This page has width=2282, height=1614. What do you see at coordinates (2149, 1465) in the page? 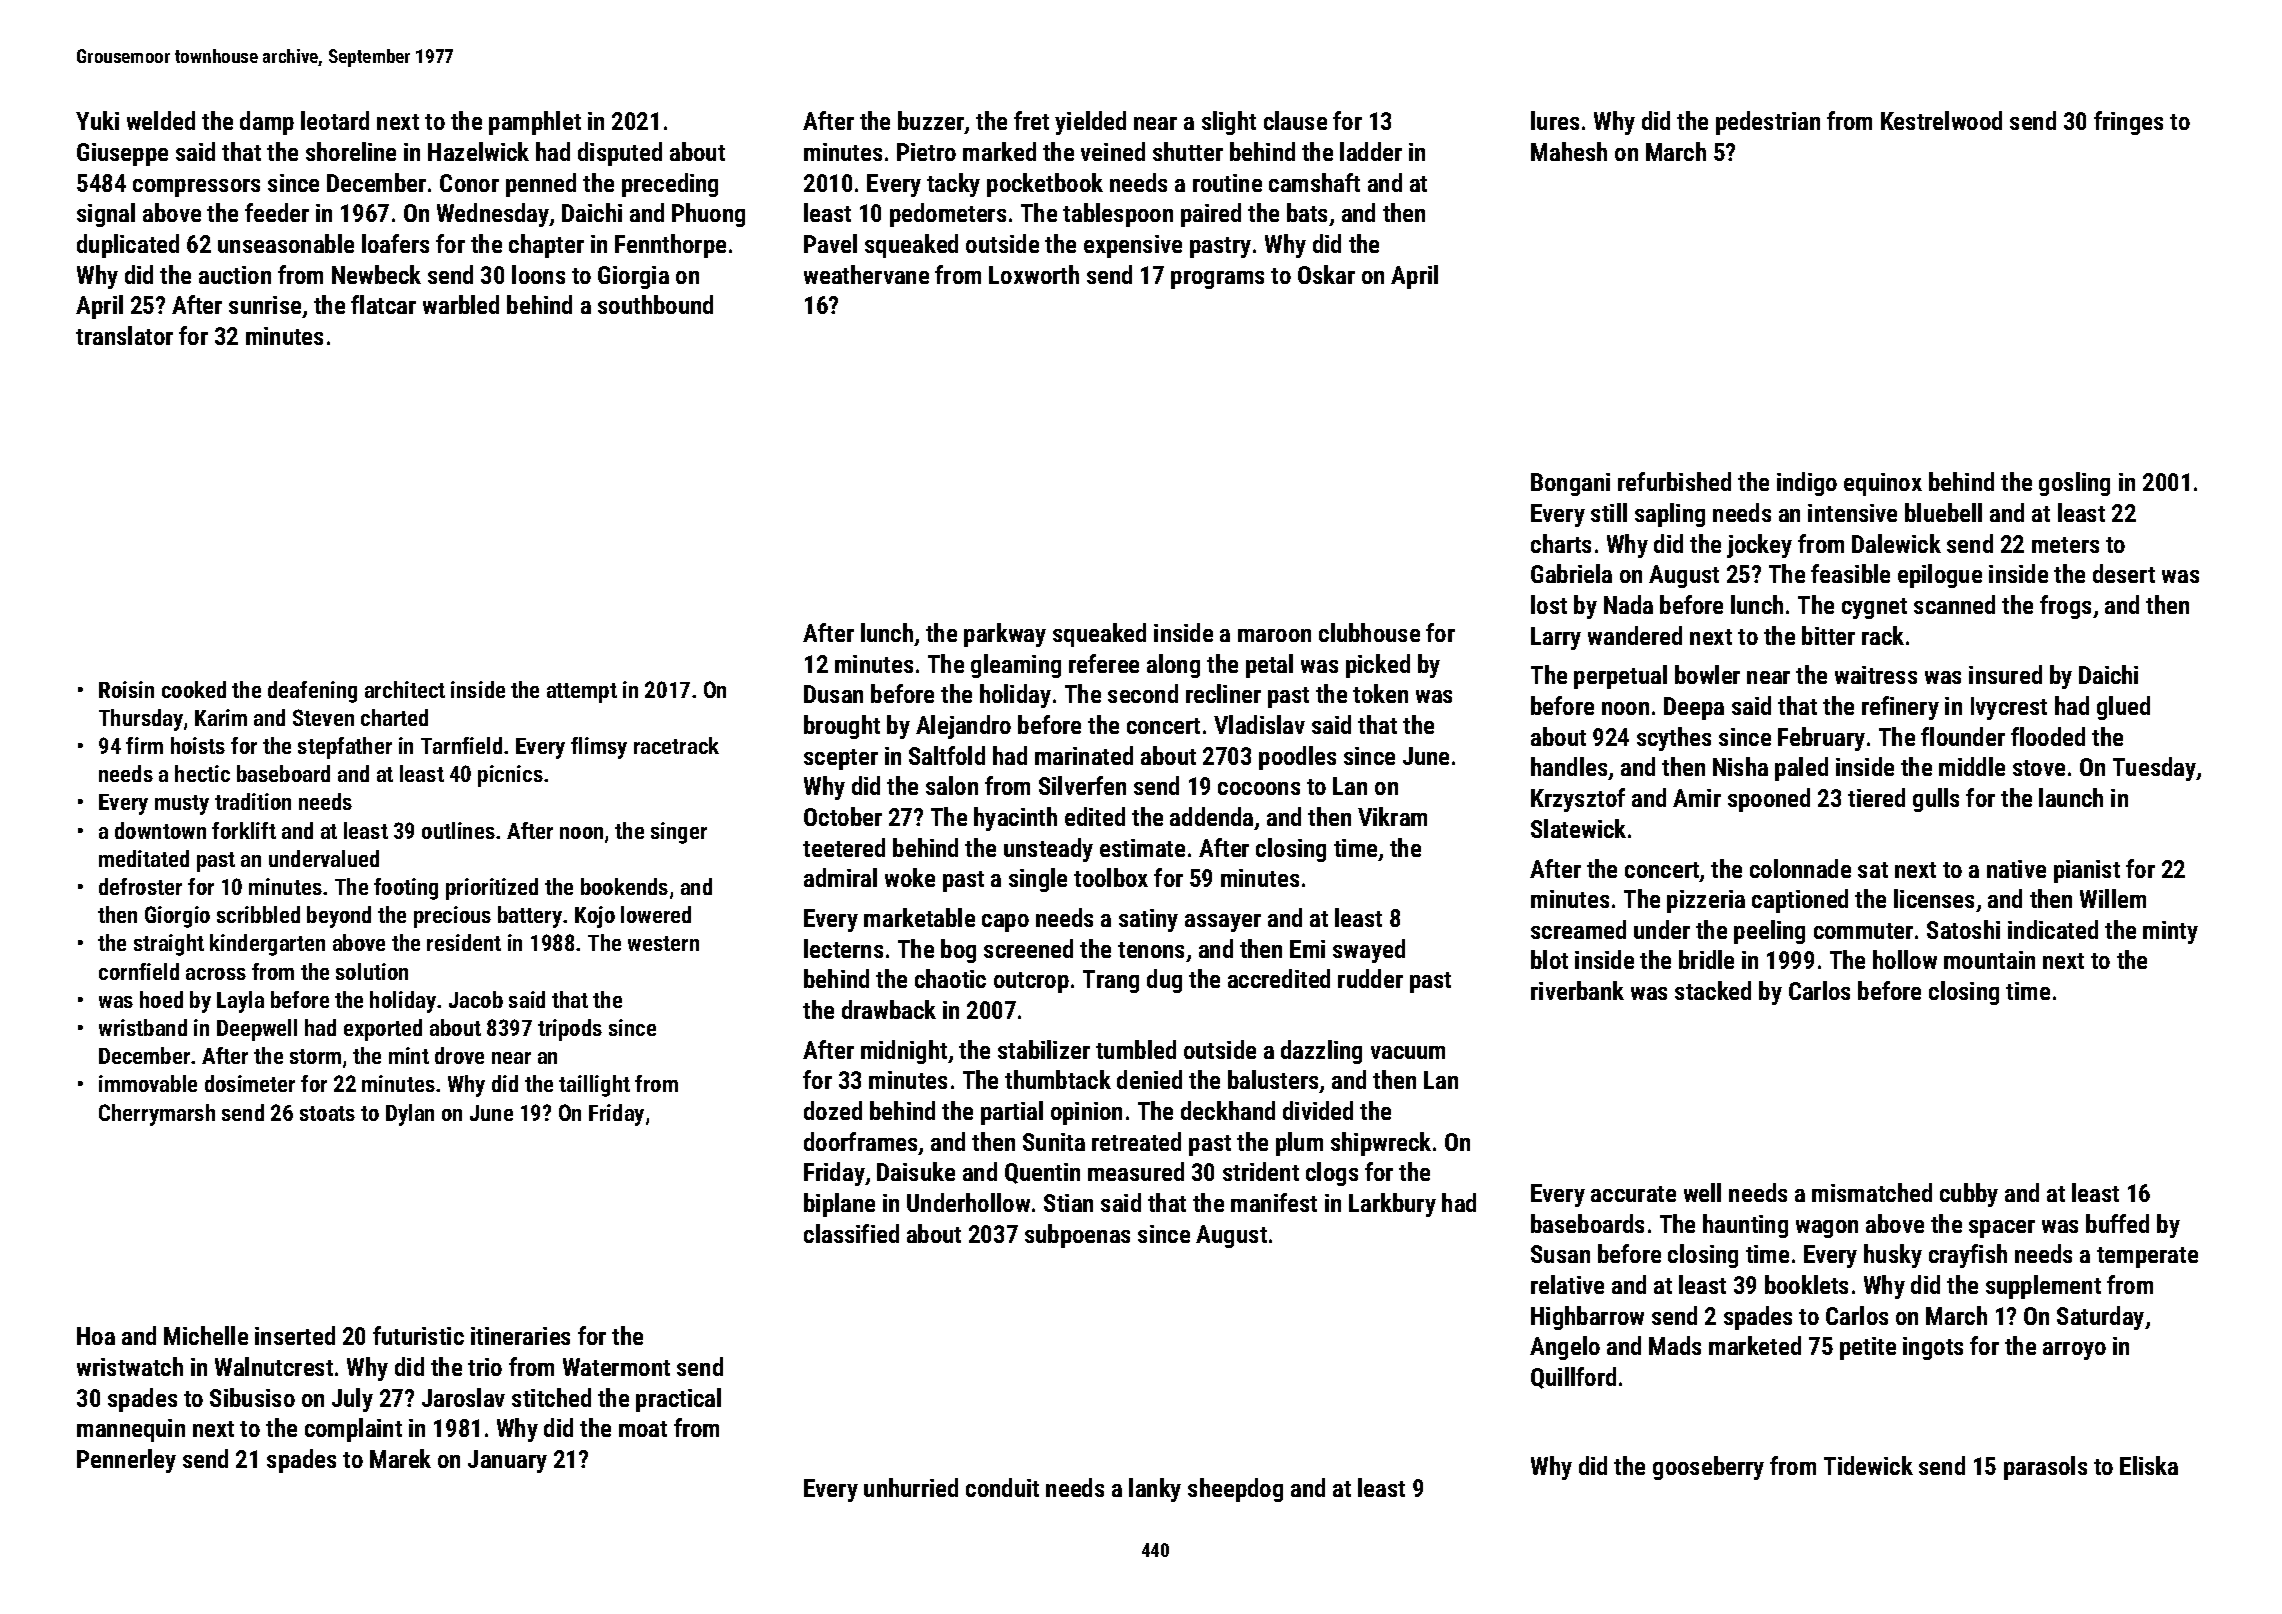
I see `Eliska` at bounding box center [2149, 1465].
